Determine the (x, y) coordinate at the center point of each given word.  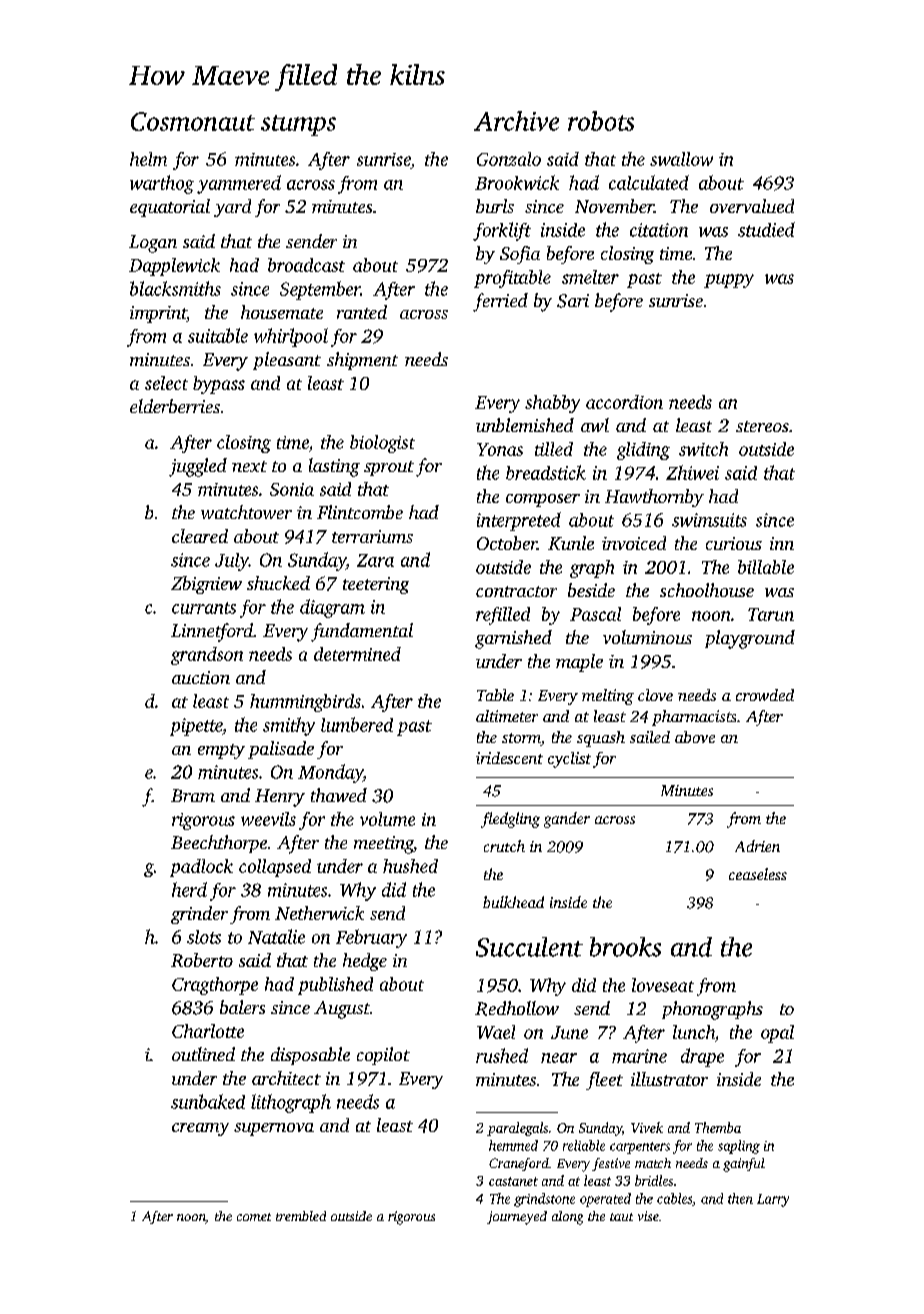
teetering (376, 585)
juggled (198, 467)
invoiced (634, 543)
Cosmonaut (193, 121)
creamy (200, 1129)
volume (387, 819)
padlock (201, 868)
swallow (681, 159)
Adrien (757, 846)
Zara (375, 560)
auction (201, 677)
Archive (516, 121)
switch (703, 449)
